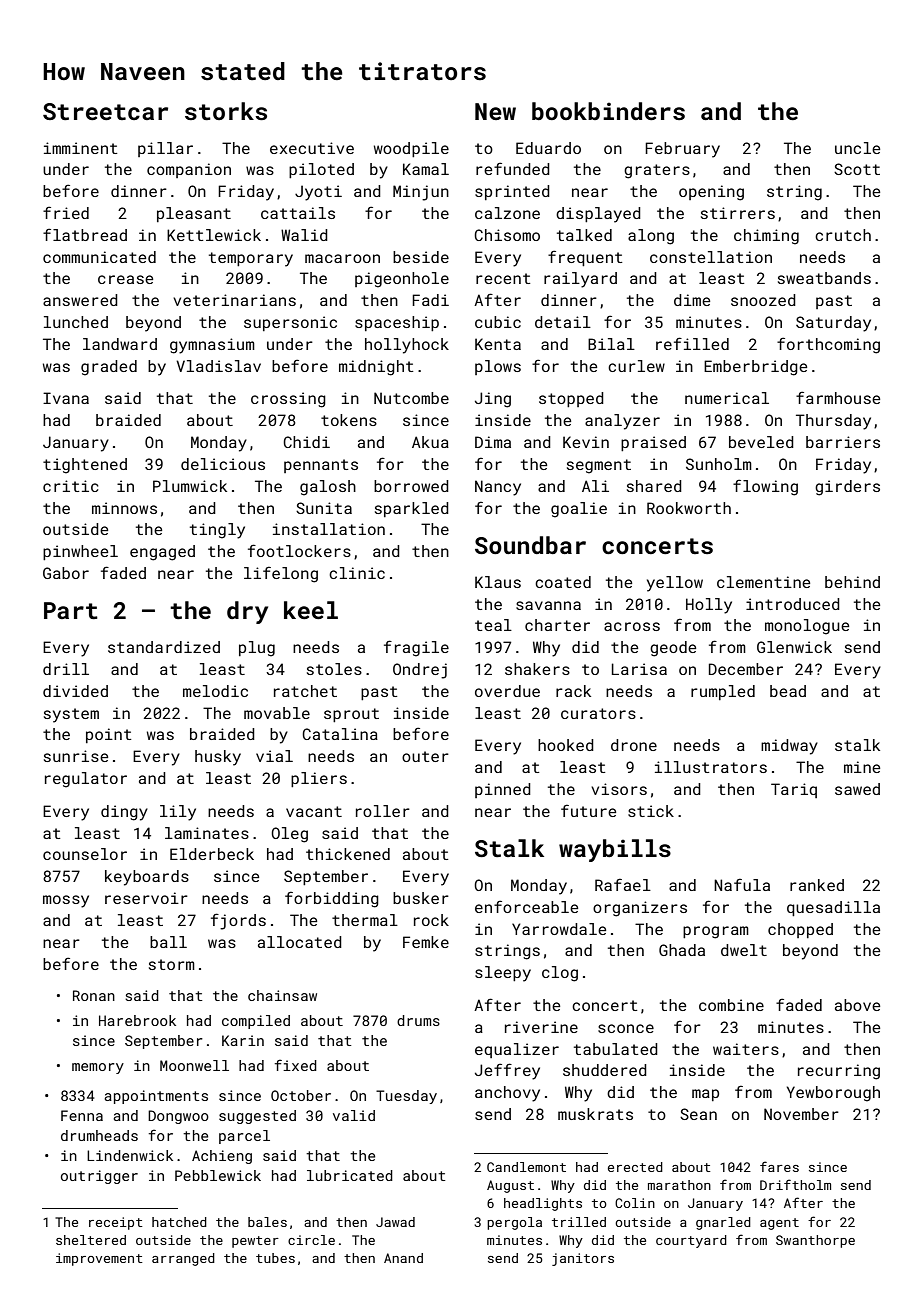 This image has width=924, height=1308. I want to click on Swanthorpe, so click(815, 1241).
